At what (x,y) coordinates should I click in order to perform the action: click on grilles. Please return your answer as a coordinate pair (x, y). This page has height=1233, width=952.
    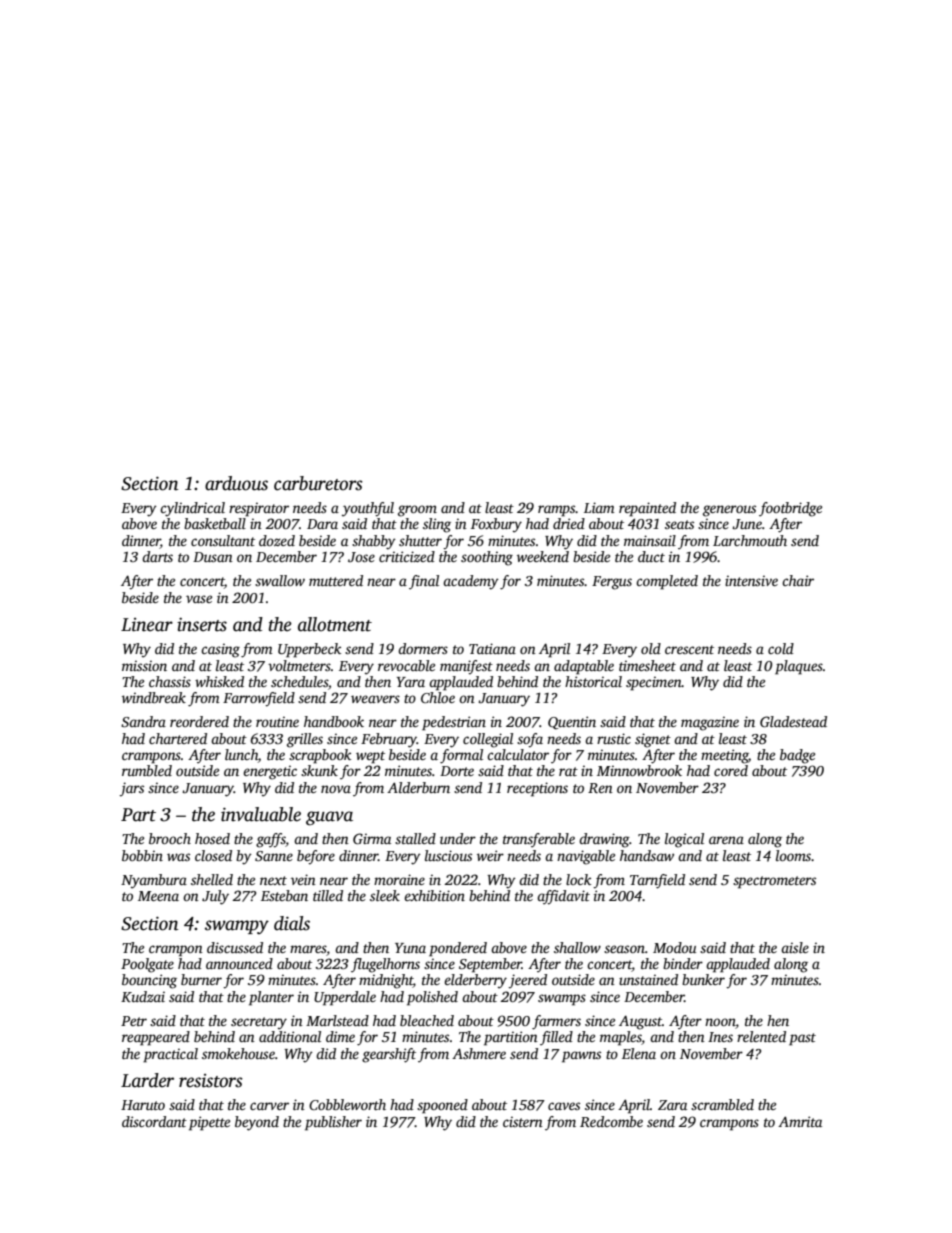
    Looking at the image, I should click on (305, 740).
